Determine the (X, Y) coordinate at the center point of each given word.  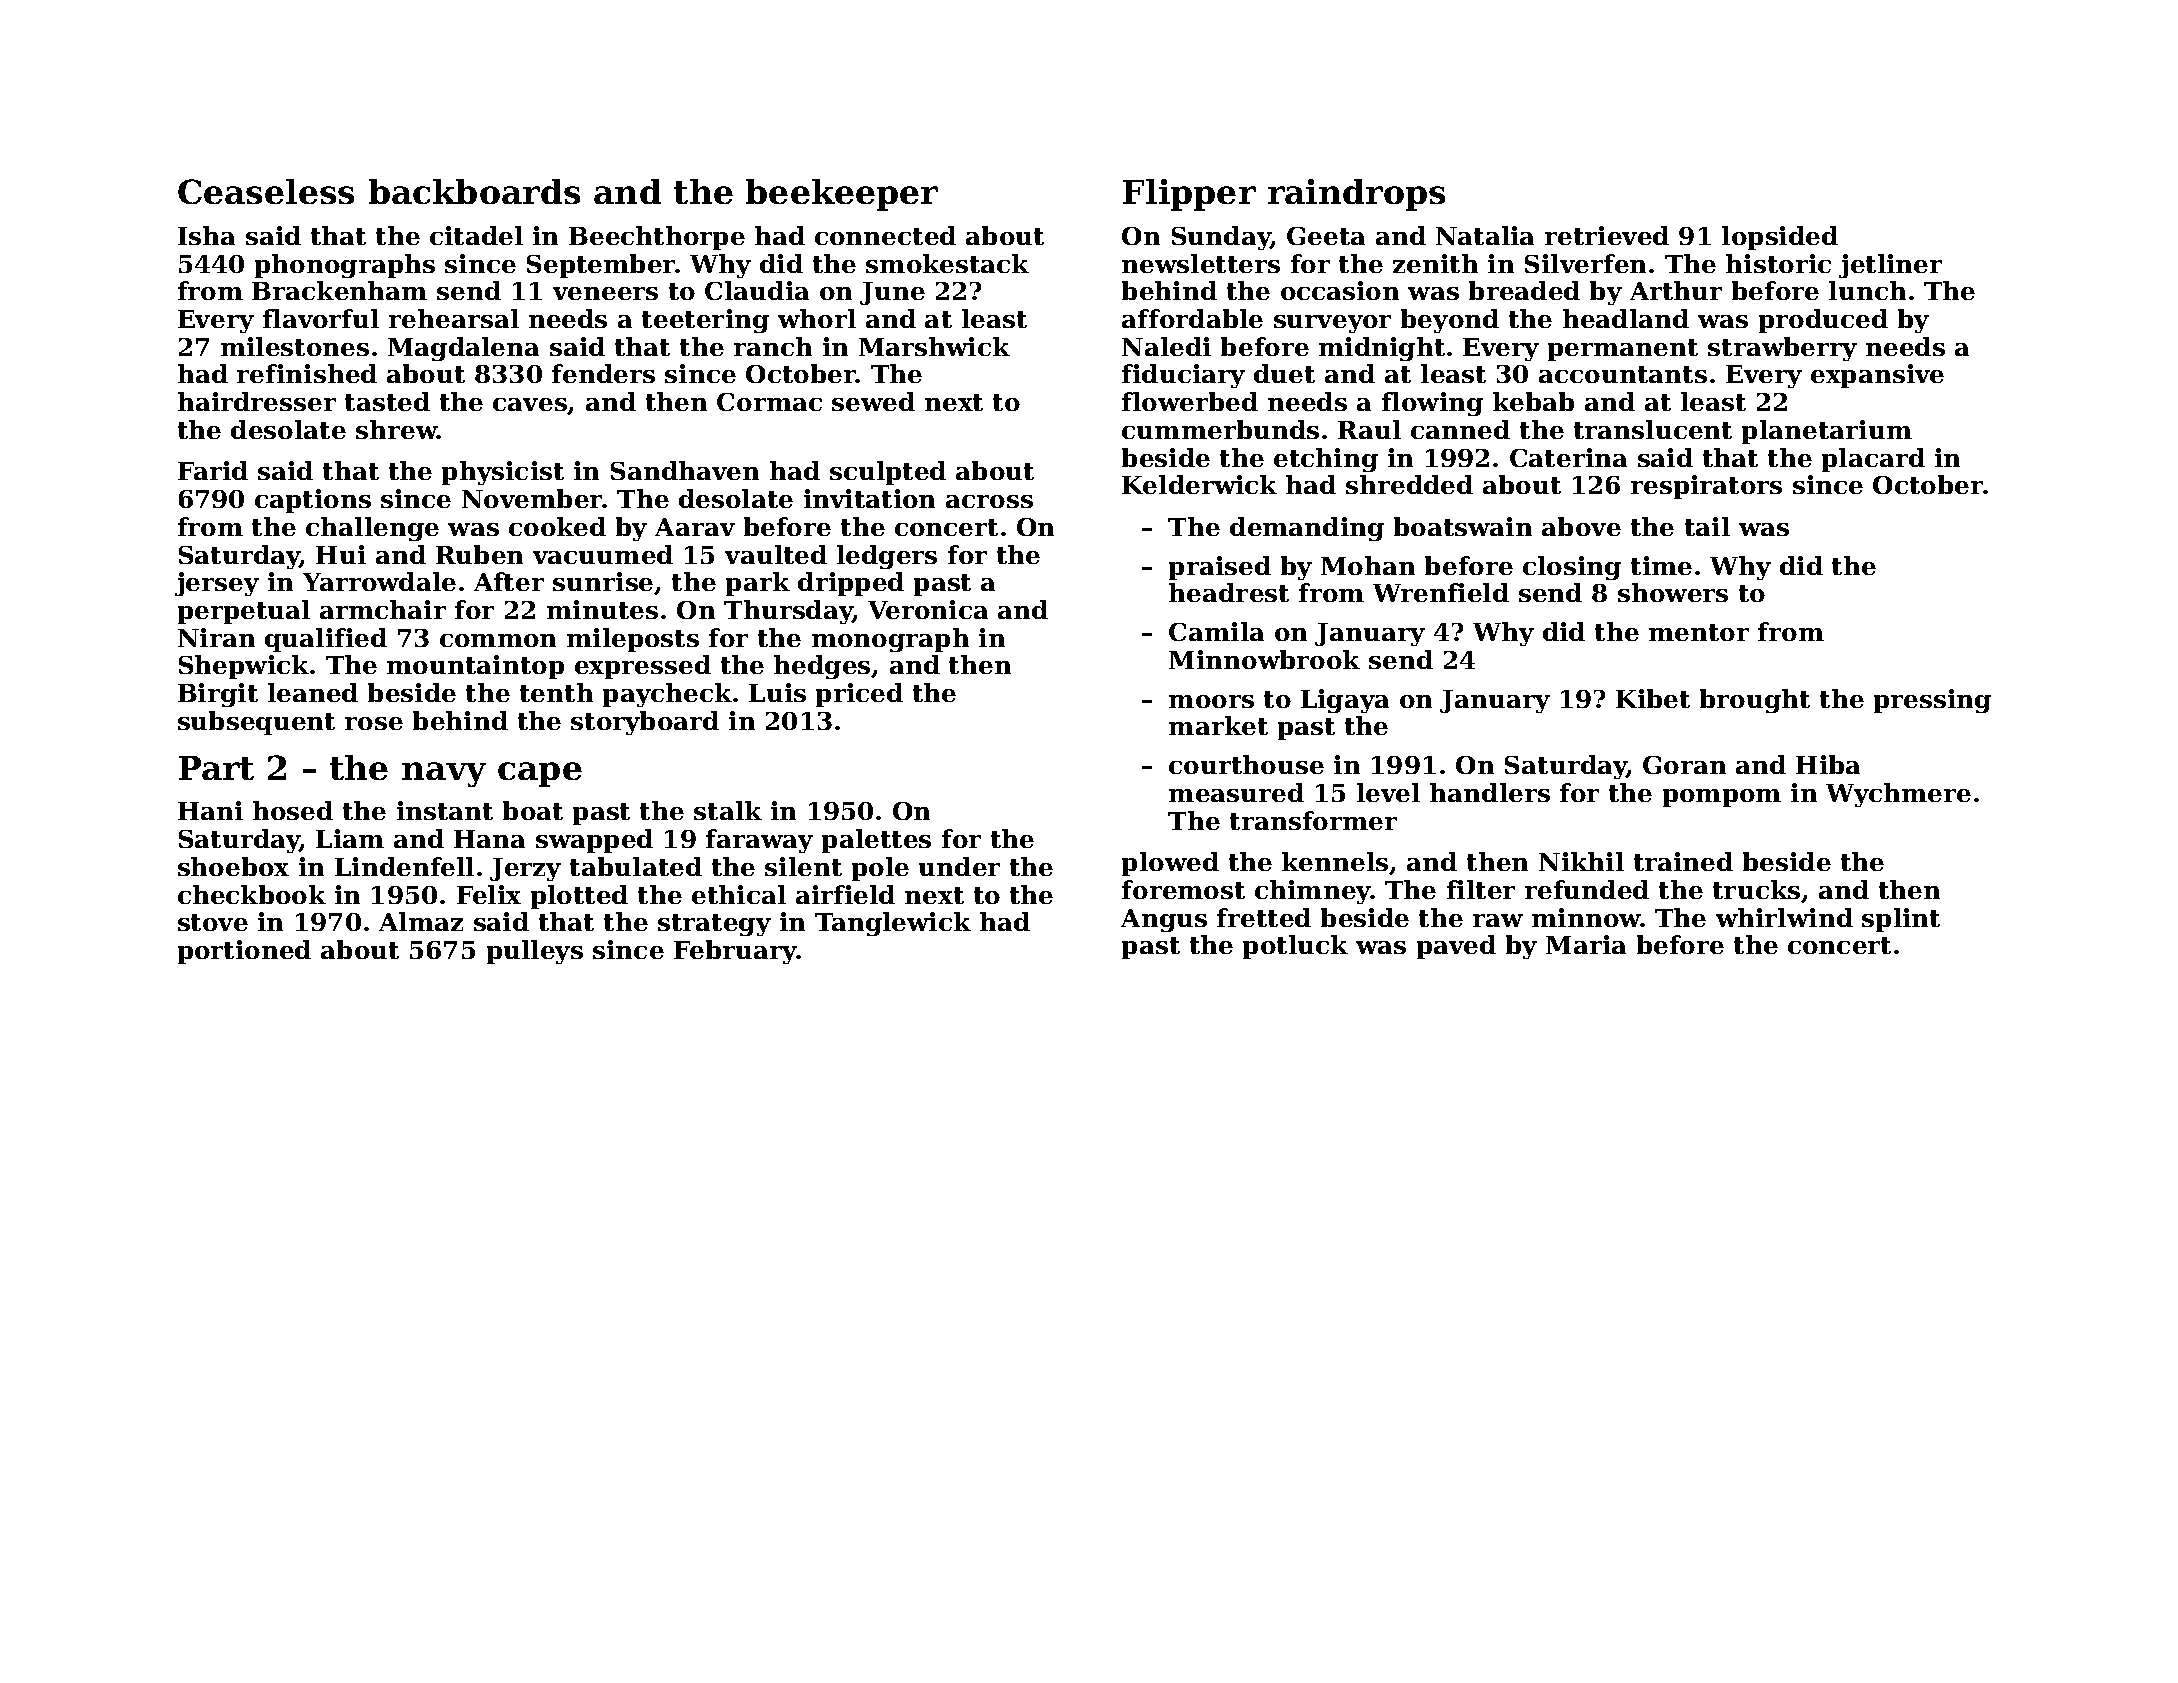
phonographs (345, 266)
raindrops (1356, 195)
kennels (1335, 861)
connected (885, 235)
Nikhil (1581, 861)
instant (445, 810)
